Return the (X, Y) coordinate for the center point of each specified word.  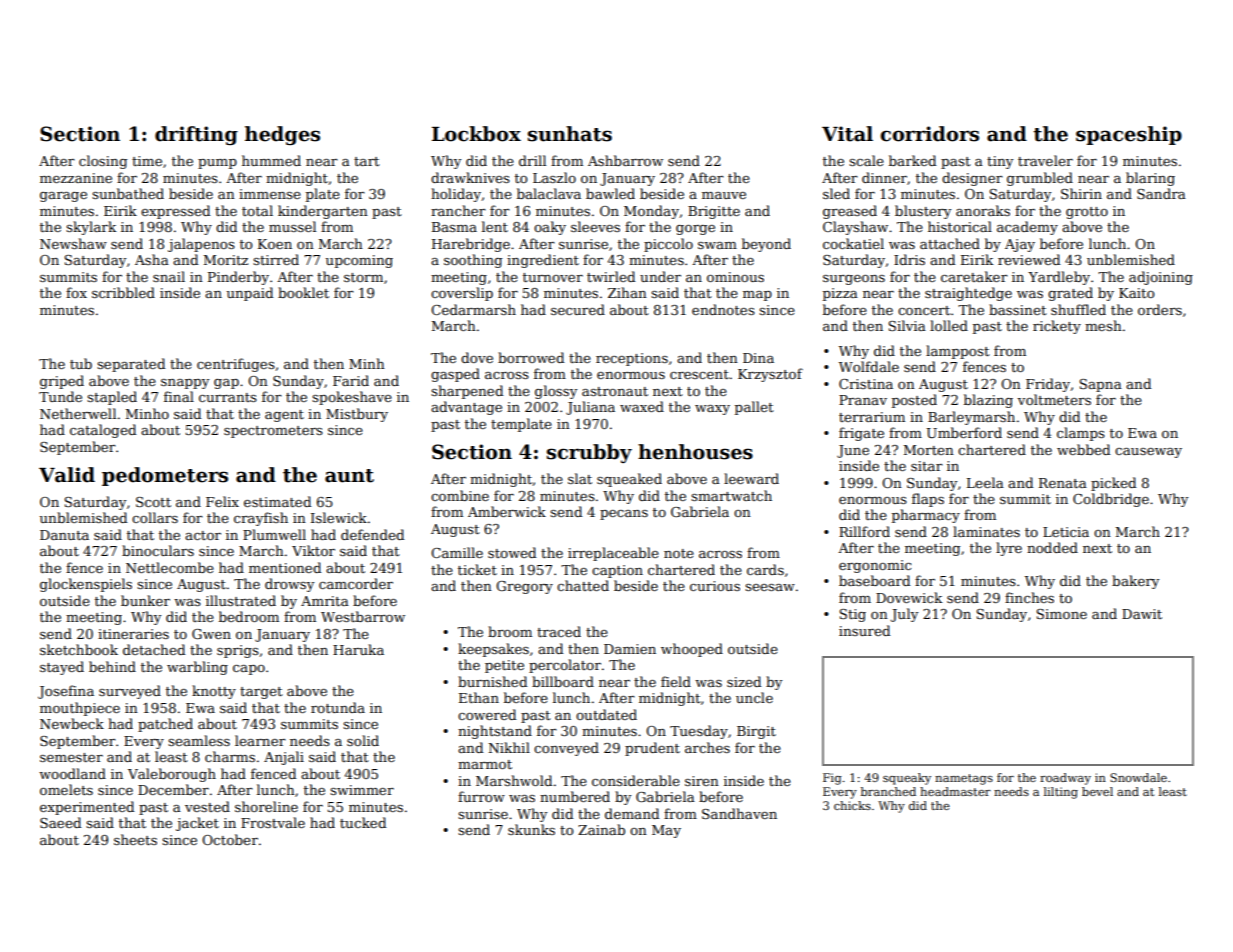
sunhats (570, 134)
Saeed (60, 822)
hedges (282, 135)
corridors (929, 134)
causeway (1148, 453)
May (666, 831)
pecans (624, 515)
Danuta (64, 535)
